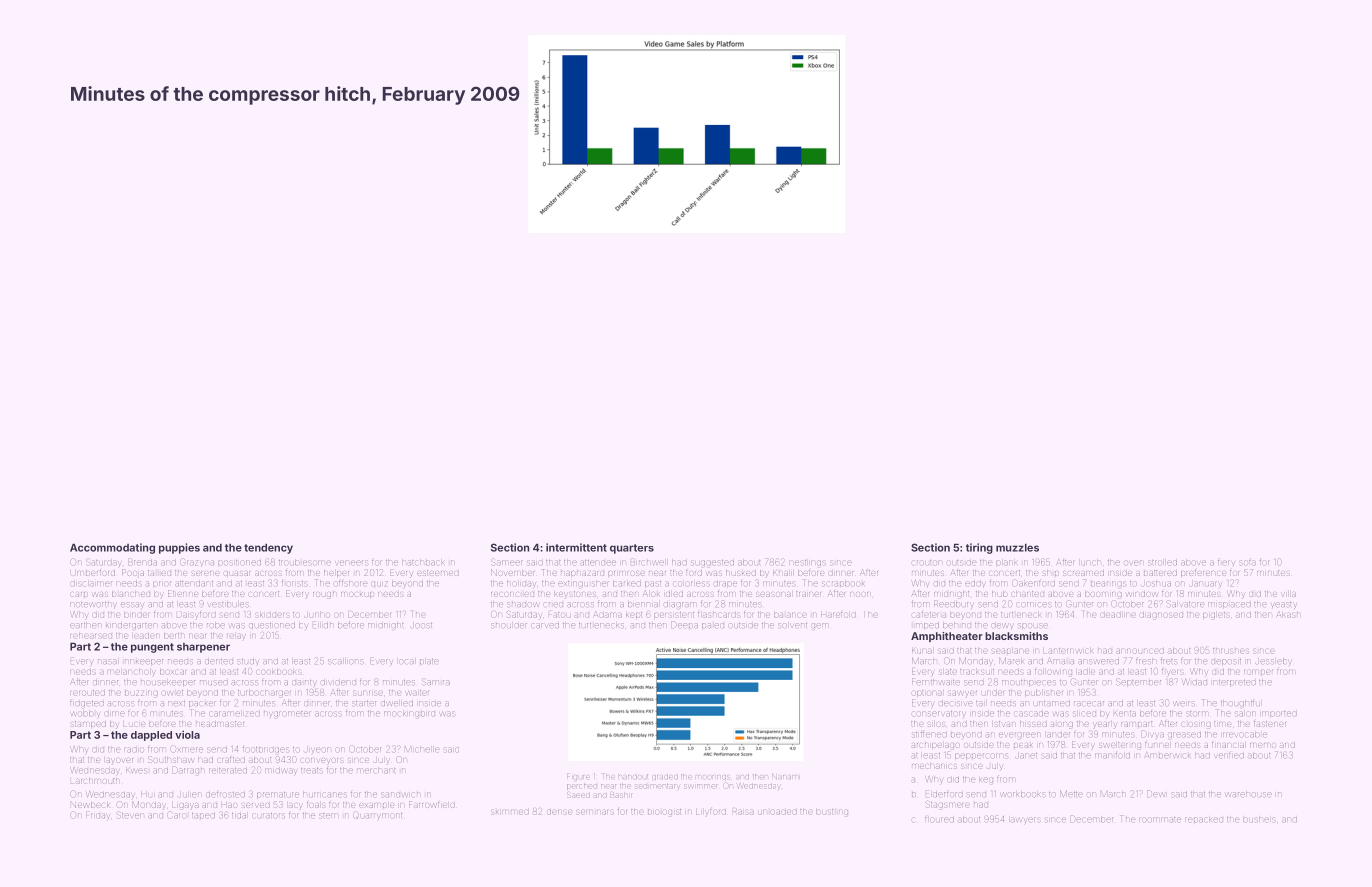 The image size is (1372, 887). Describe the element at coordinates (576, 547) in the image. I see `intermittent` at that location.
